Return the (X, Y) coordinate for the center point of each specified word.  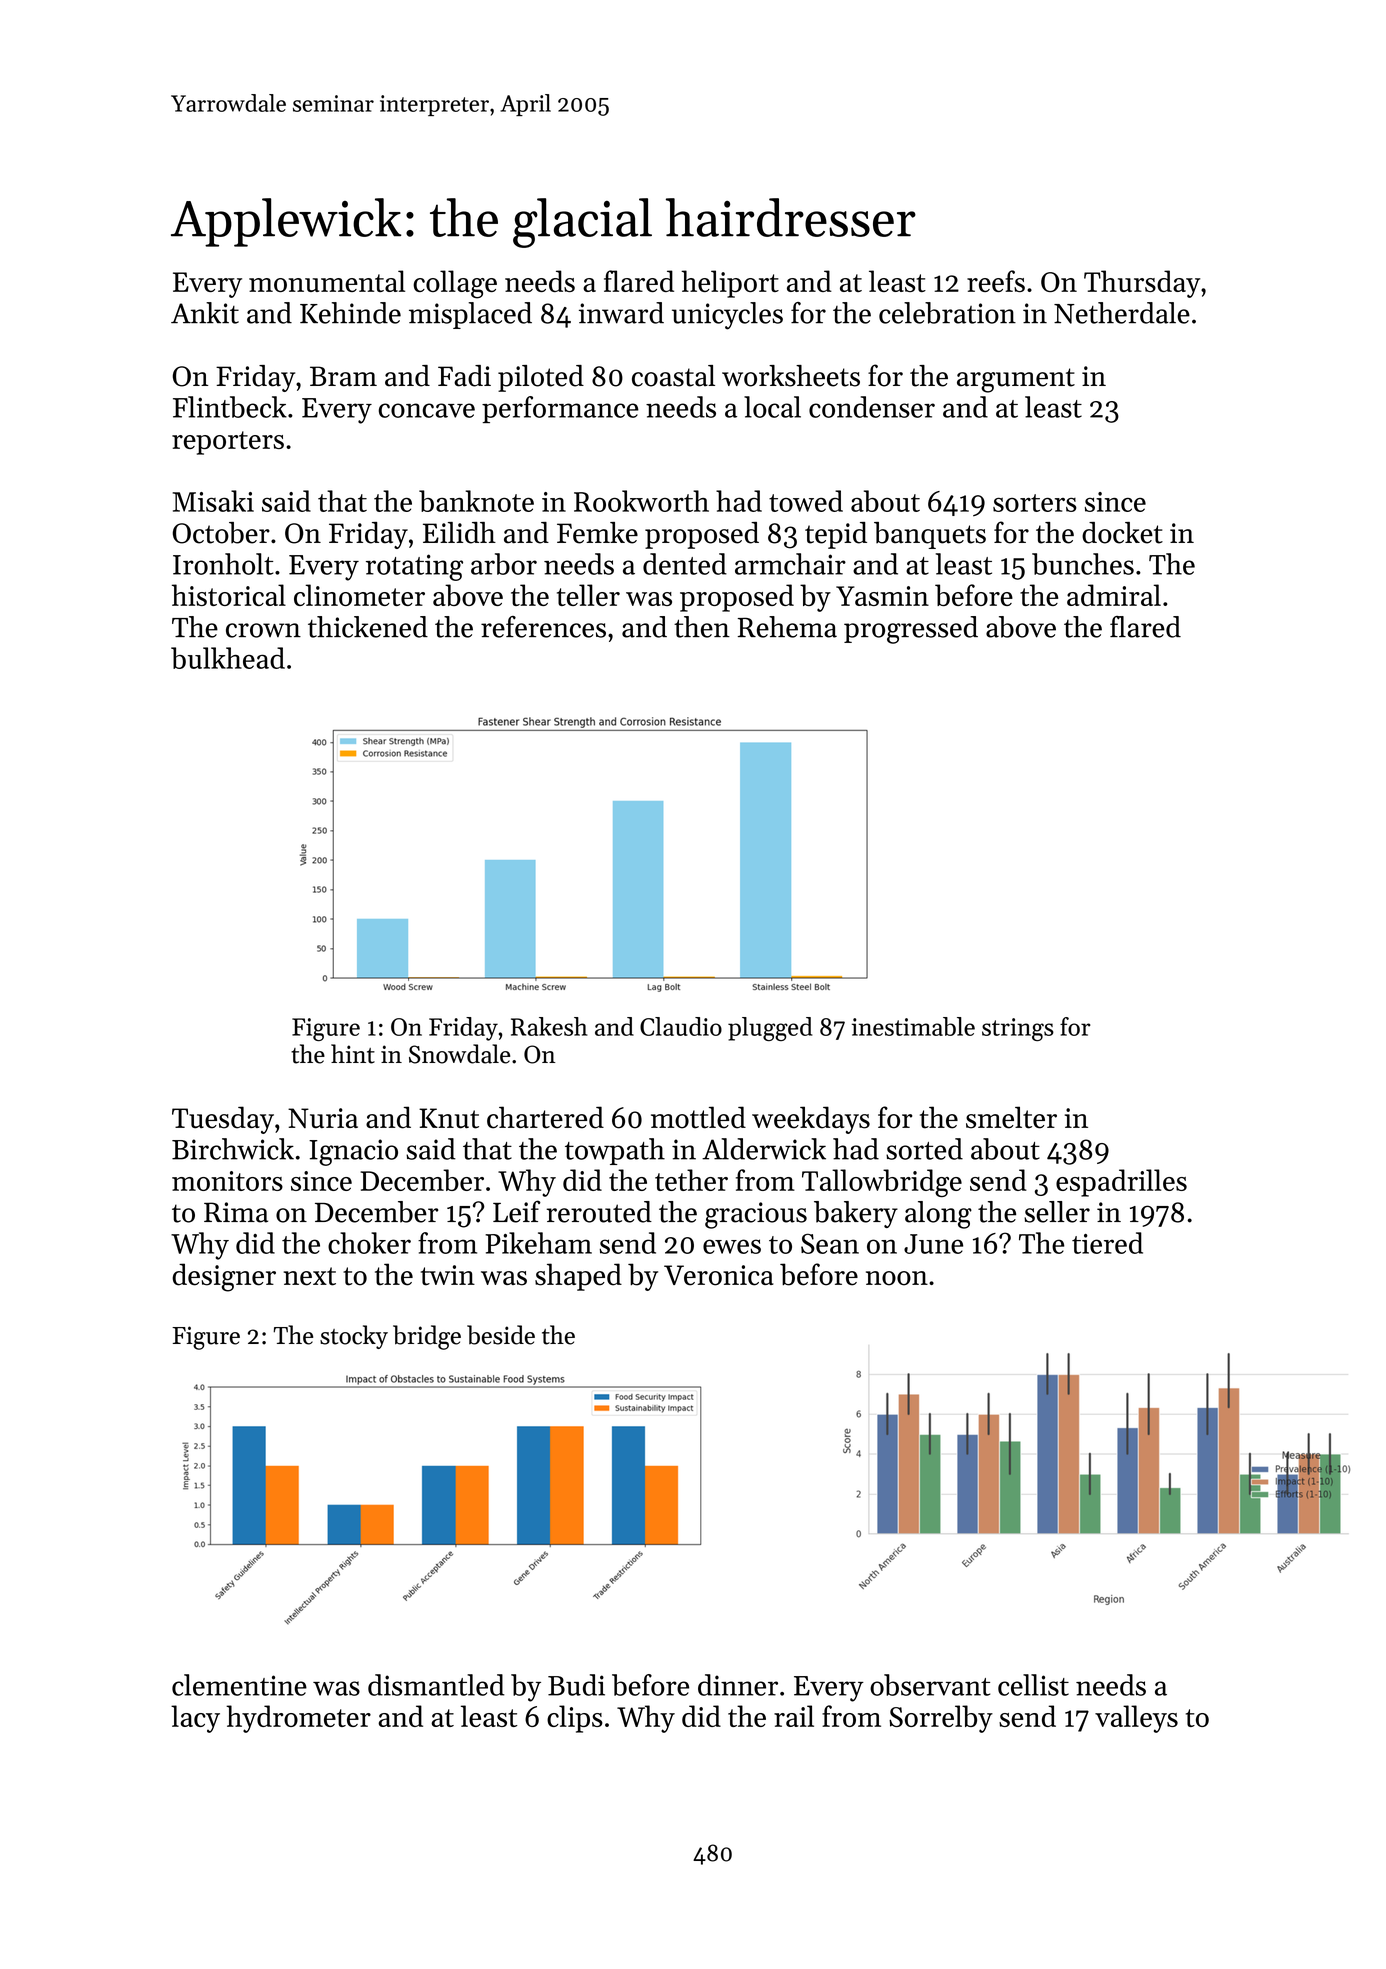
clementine (239, 1685)
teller (588, 595)
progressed (911, 630)
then (702, 627)
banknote (476, 501)
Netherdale (1122, 313)
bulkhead (228, 658)
